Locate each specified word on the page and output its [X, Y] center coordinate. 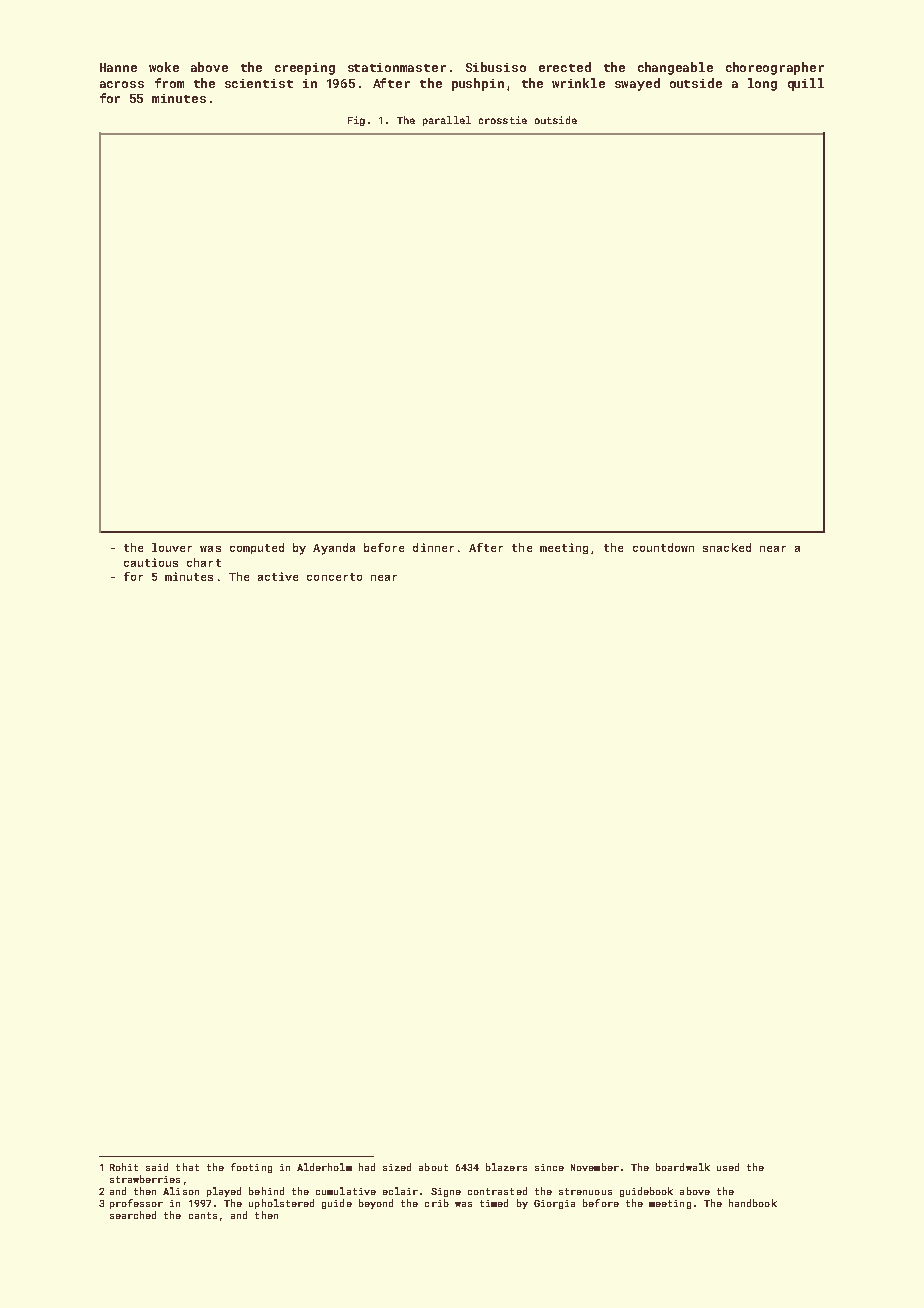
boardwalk [683, 1167]
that [187, 1167]
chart [204, 562]
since [549, 1167]
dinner [433, 547]
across [122, 84]
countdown [663, 547]
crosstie [503, 120]
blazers [506, 1167]
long [762, 84]
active [278, 576]
